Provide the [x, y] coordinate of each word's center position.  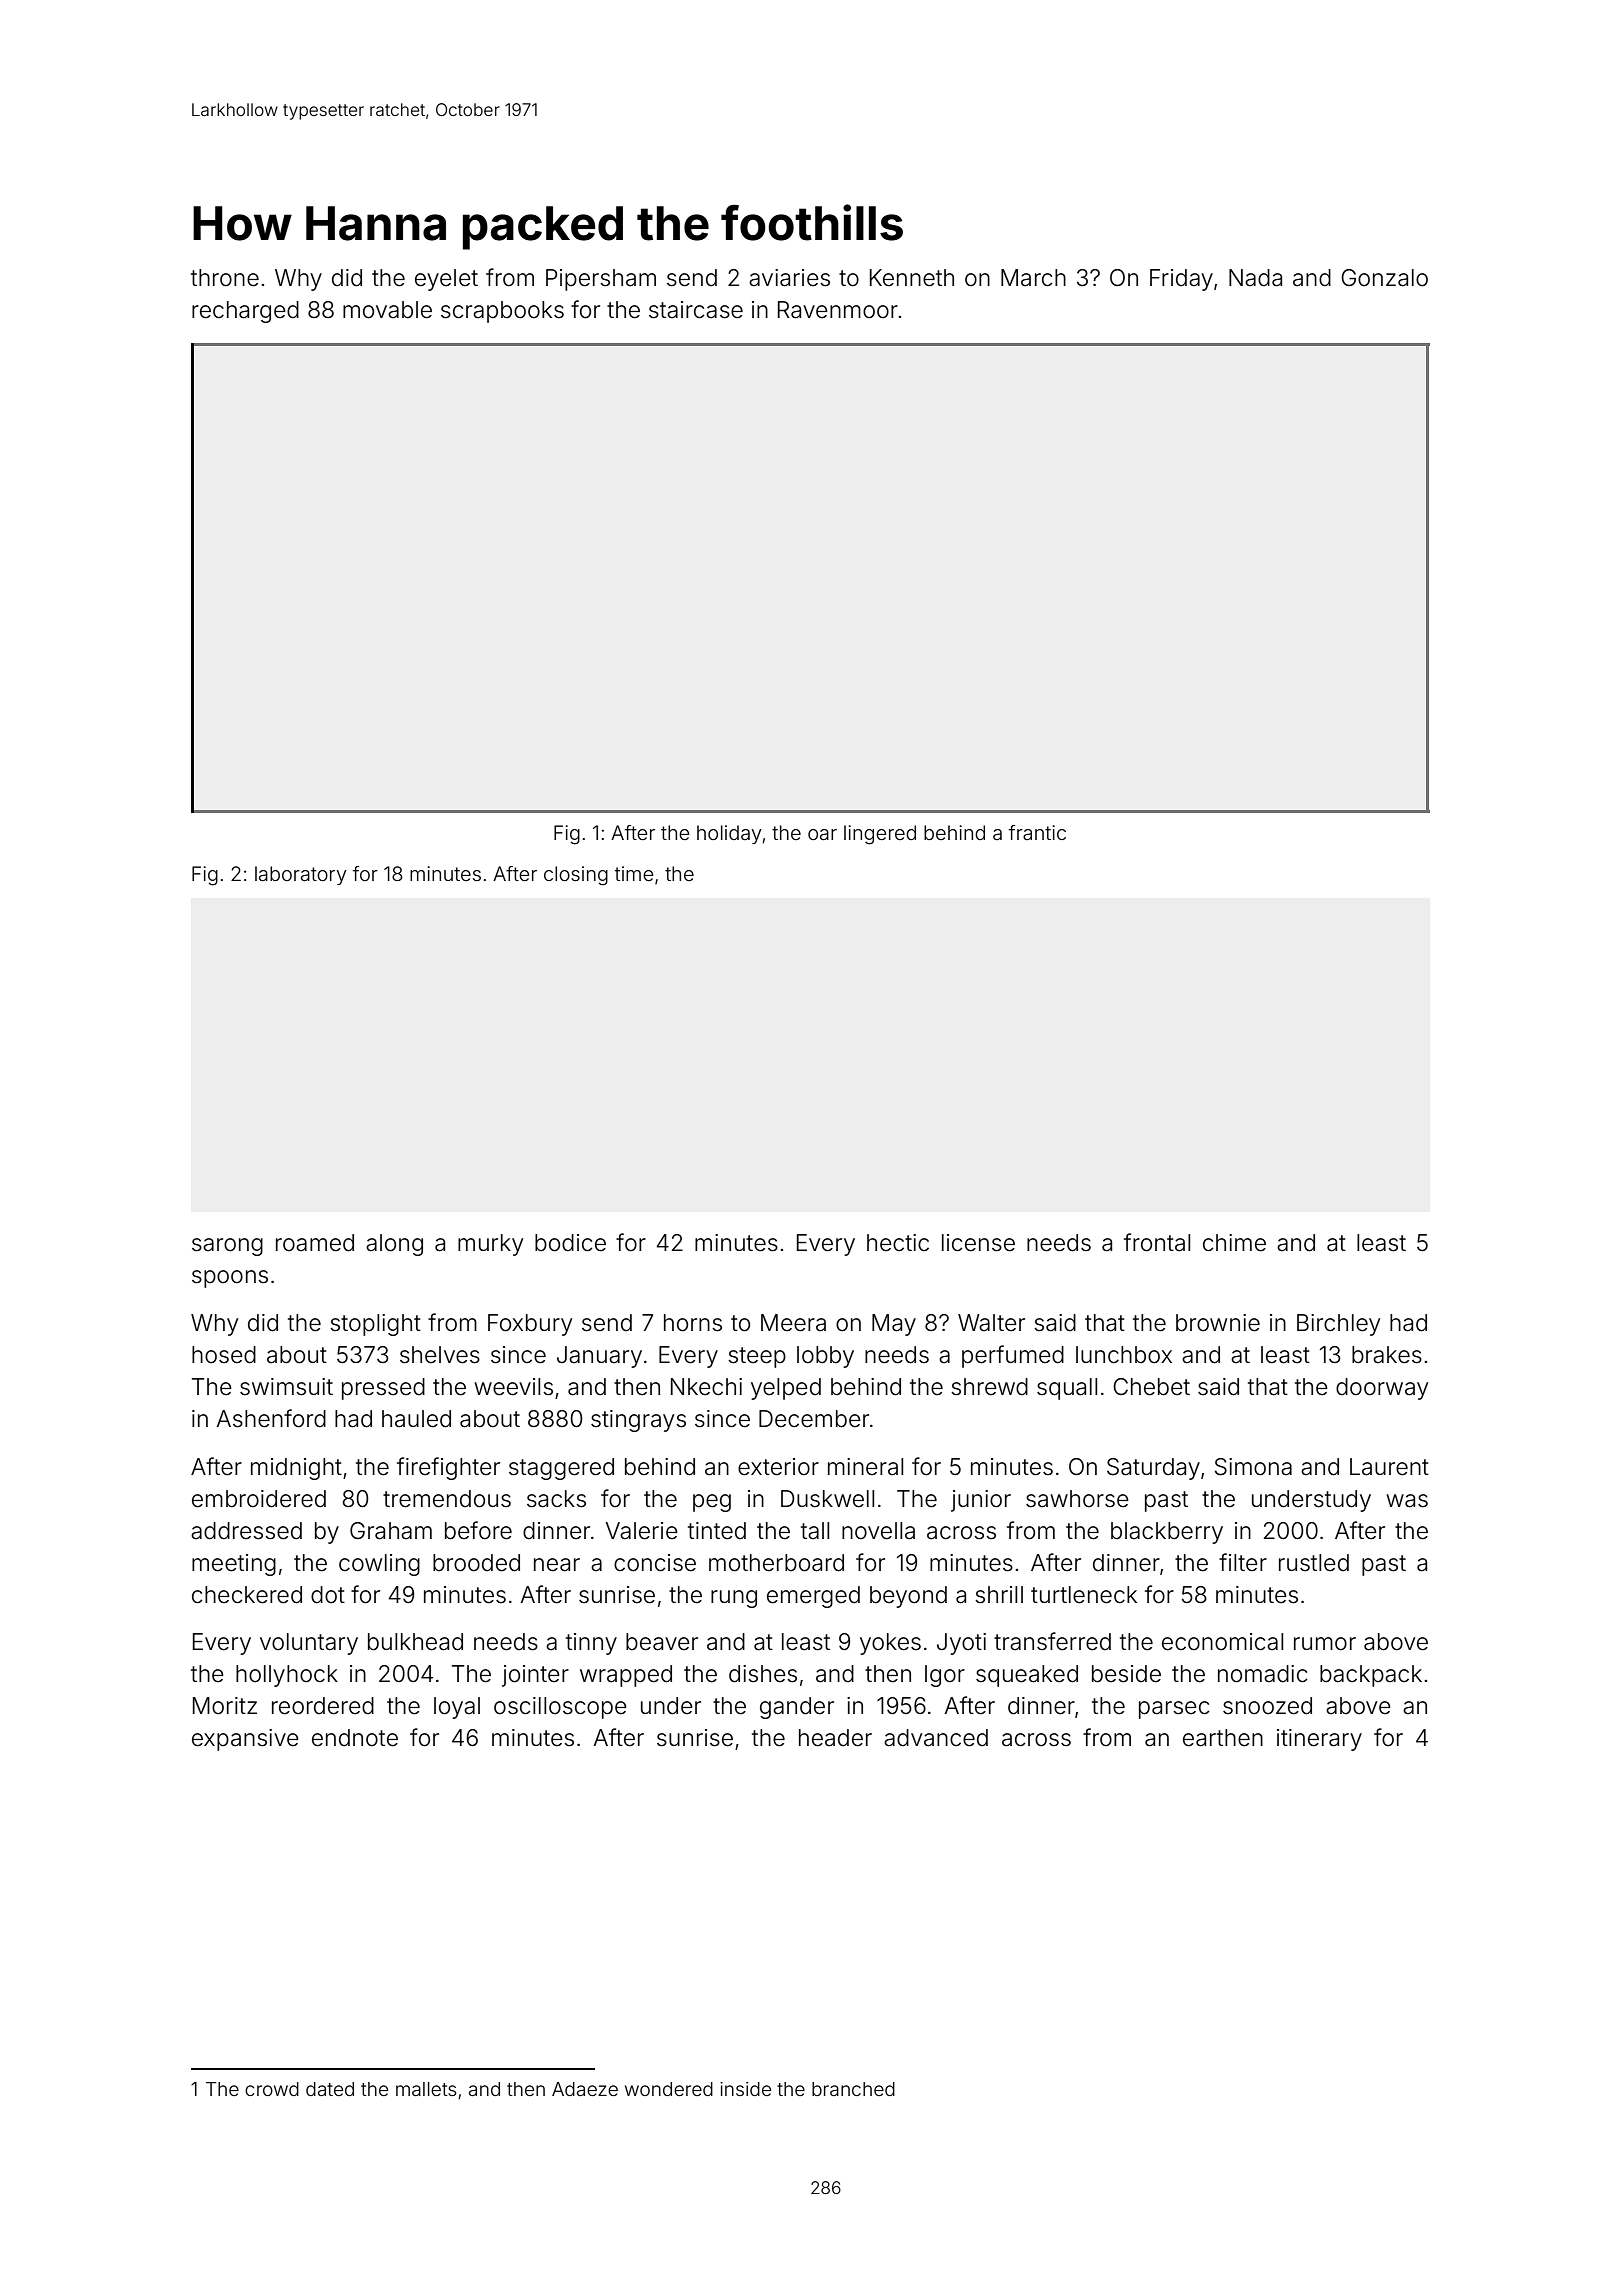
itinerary [1319, 1740]
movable [387, 310]
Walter [991, 1323]
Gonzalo [1384, 278]
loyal [457, 1708]
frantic [1037, 832]
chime [1234, 1243]
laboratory [301, 875]
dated [330, 2089]
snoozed [1267, 1706]
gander [797, 1708]
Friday [1181, 280]
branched [853, 2089]
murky [490, 1245]
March [1033, 278]
